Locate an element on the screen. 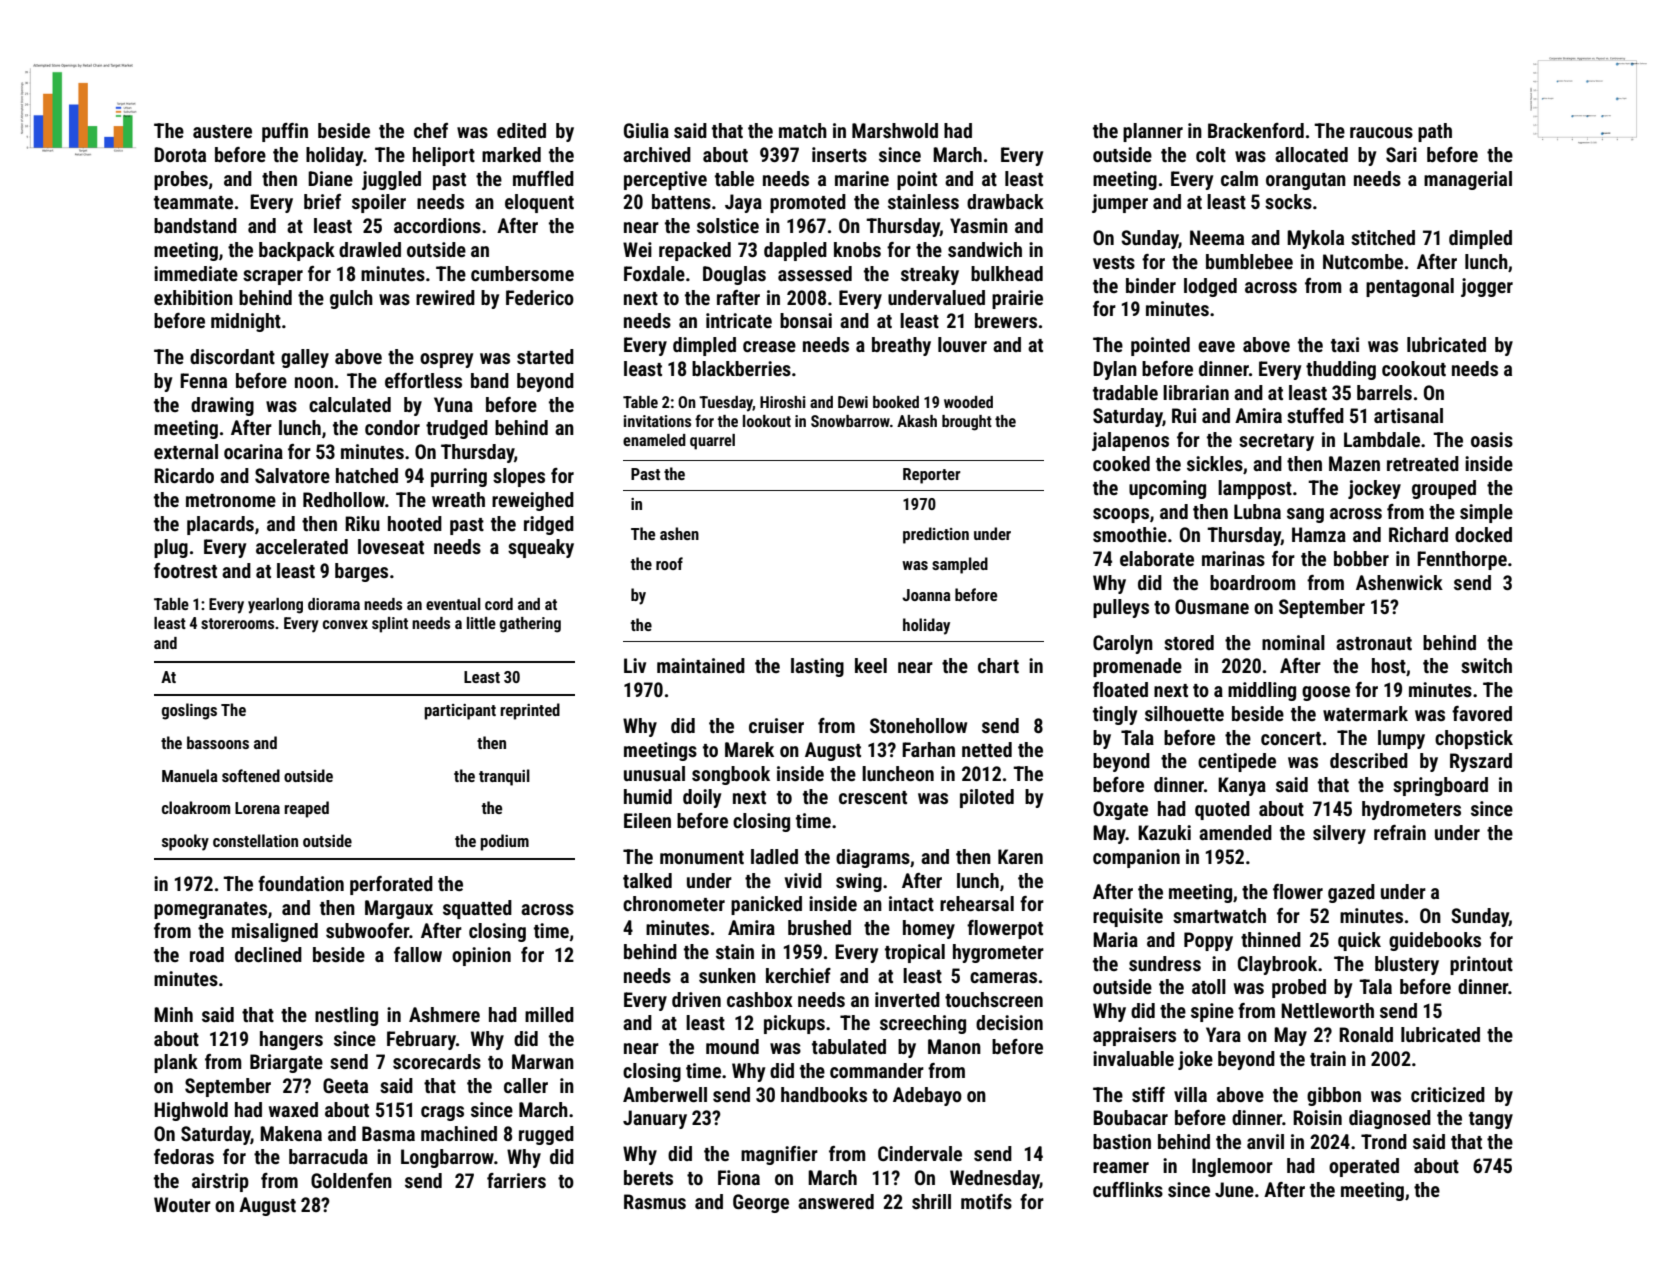 The image size is (1667, 1288). Marshwold is located at coordinates (895, 130).
